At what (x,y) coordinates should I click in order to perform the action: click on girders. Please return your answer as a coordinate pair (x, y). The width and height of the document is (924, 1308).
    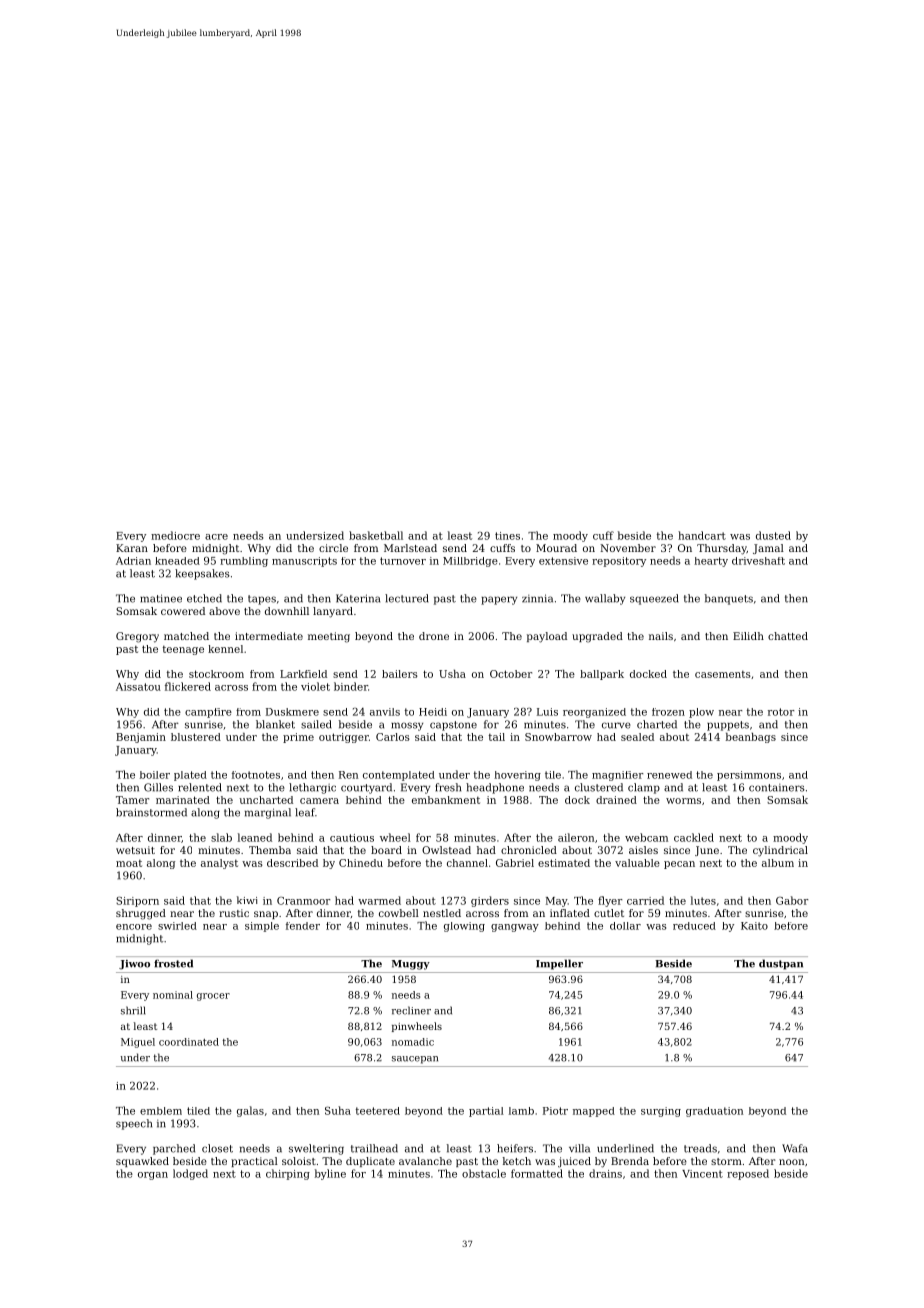
    Looking at the image, I should click on (490, 901).
